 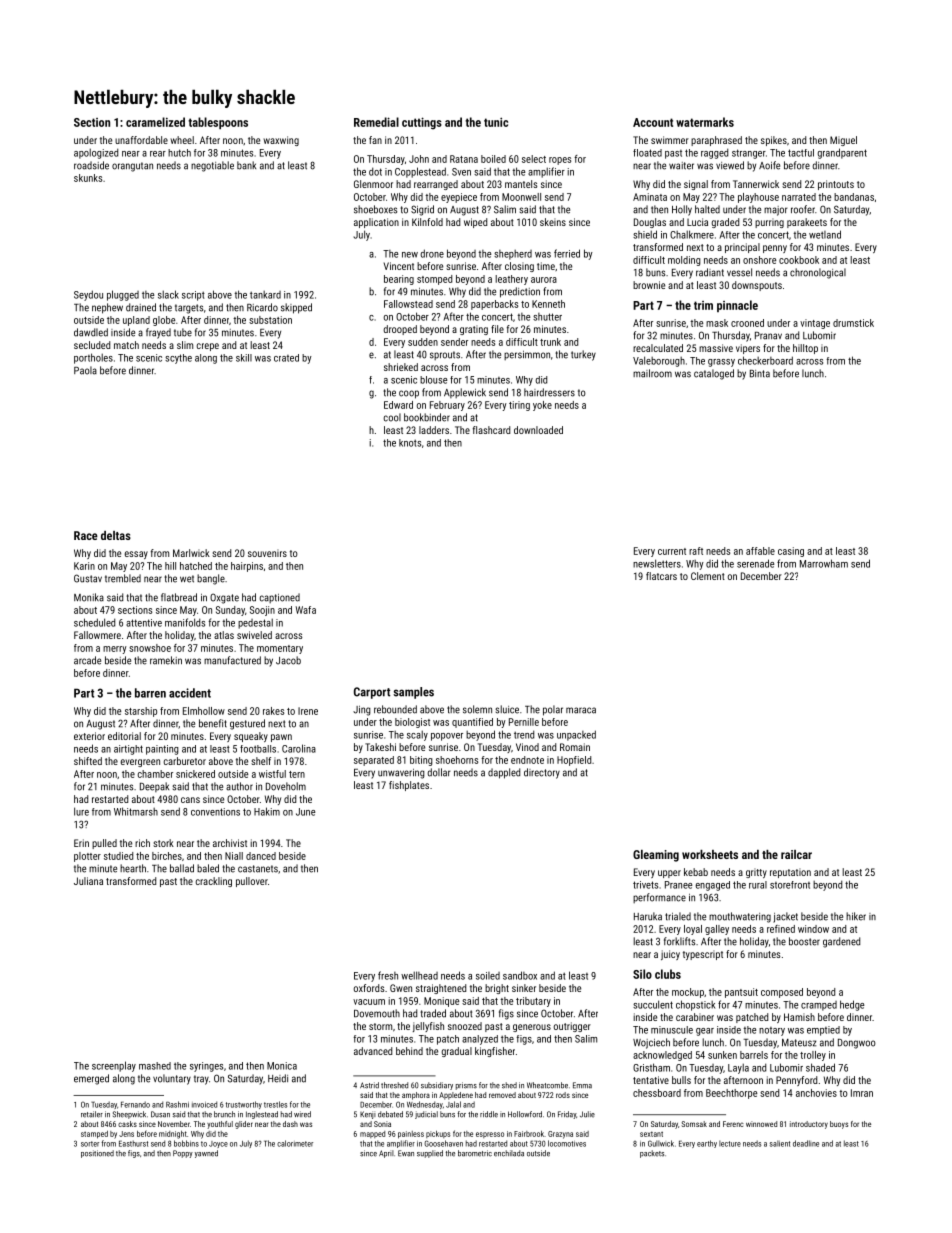 I want to click on rich, so click(x=142, y=843).
